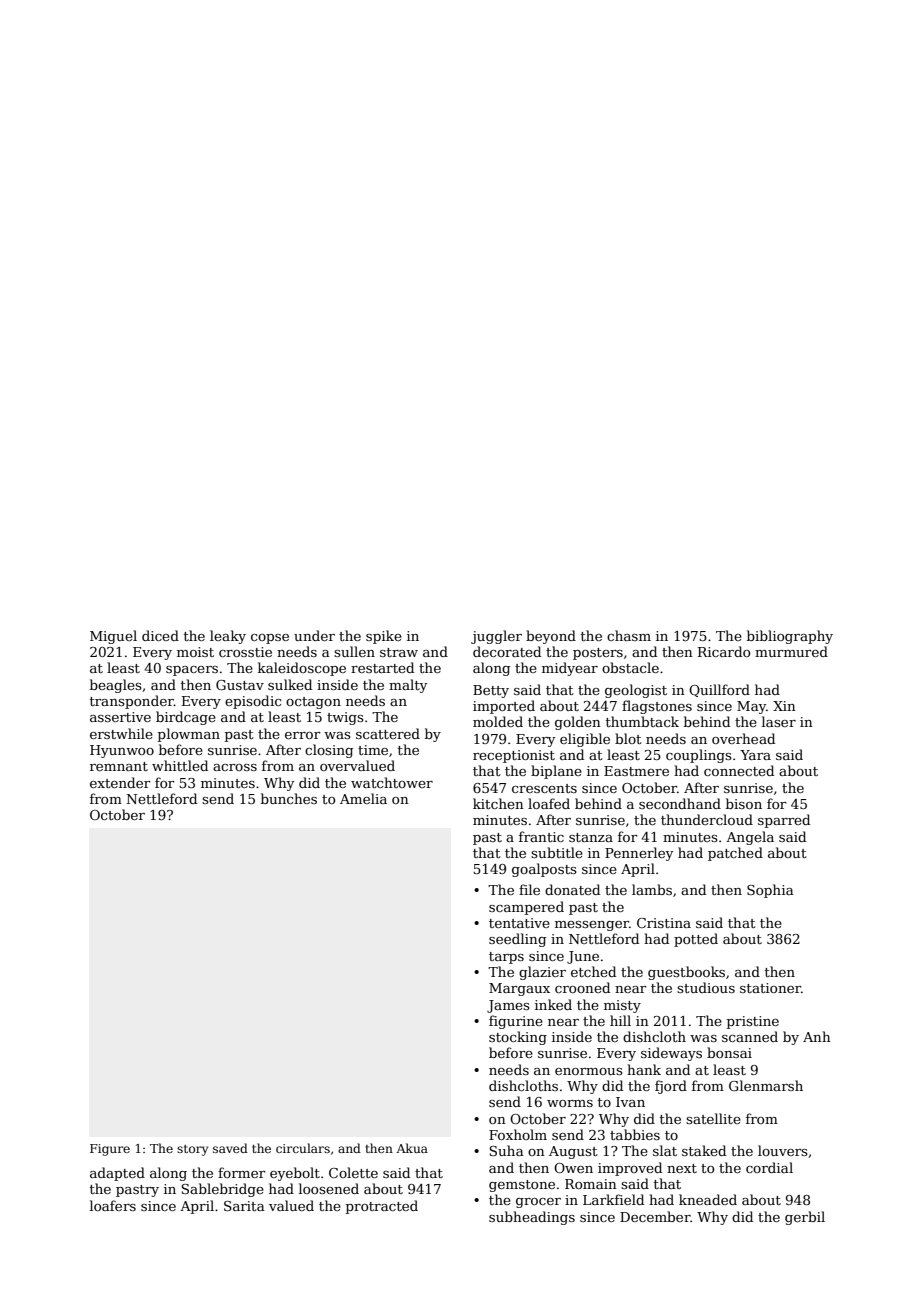 The image size is (924, 1308). Describe the element at coordinates (791, 651) in the screenshot. I see `murmured` at that location.
